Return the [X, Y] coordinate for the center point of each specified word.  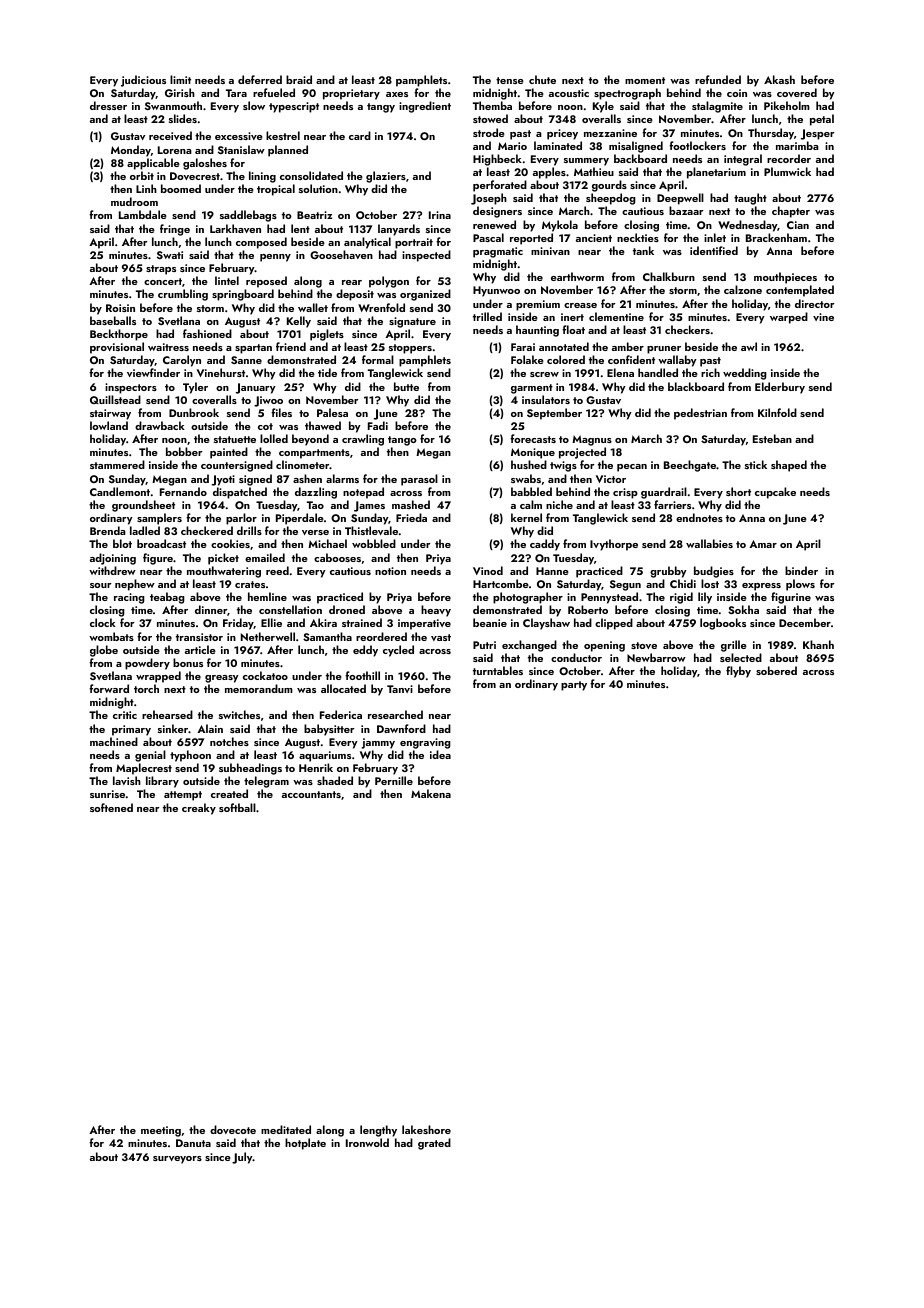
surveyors [177, 1160]
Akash [779, 79]
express [761, 587]
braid [299, 79]
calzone [743, 289]
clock [103, 622]
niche [559, 504]
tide [327, 372]
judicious [143, 81]
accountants [311, 794]
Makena [431, 793]
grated [434, 1144]
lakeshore [426, 1129]
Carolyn [182, 361]
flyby [738, 672]
